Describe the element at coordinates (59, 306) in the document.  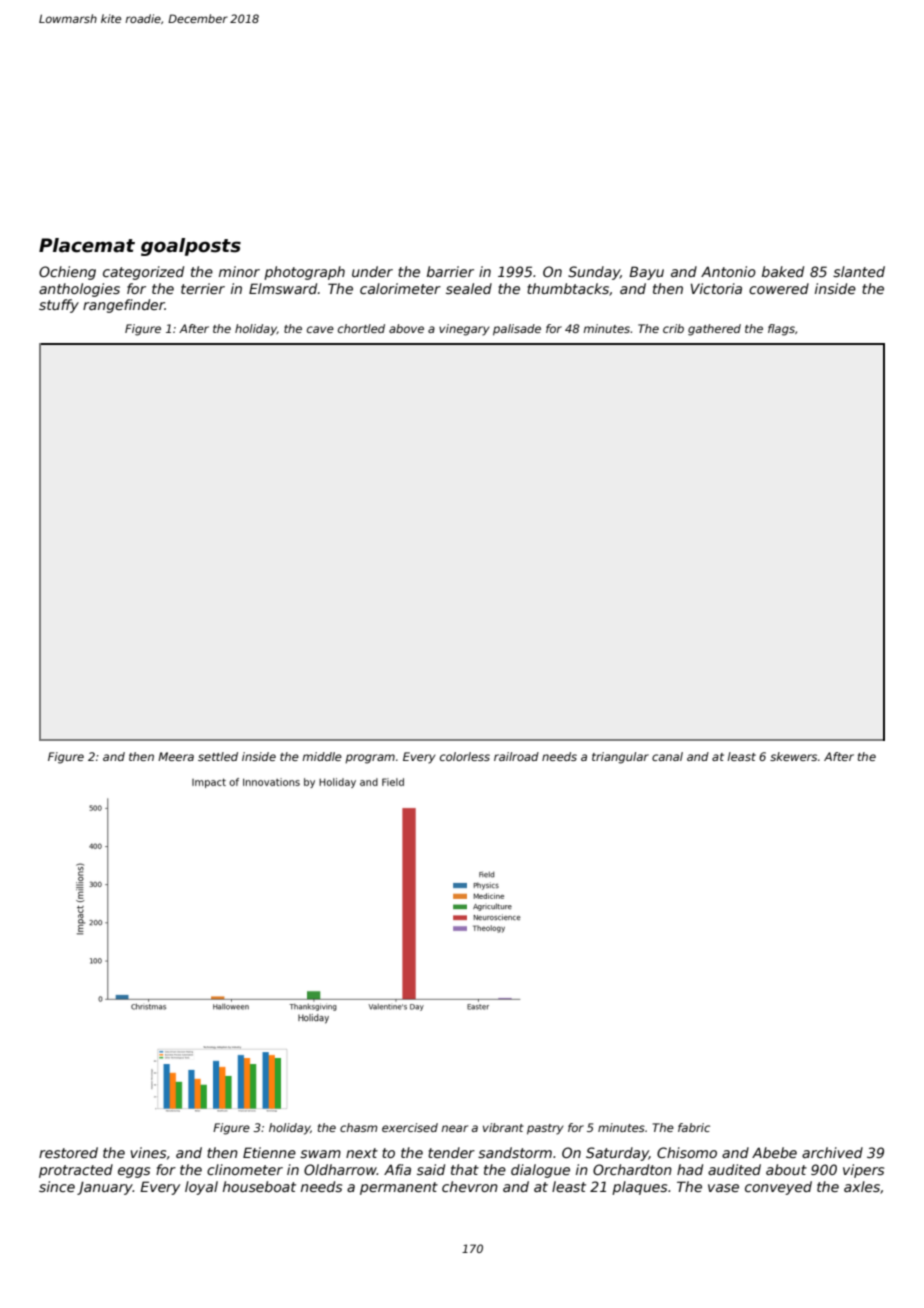
I see `stuffy` at that location.
